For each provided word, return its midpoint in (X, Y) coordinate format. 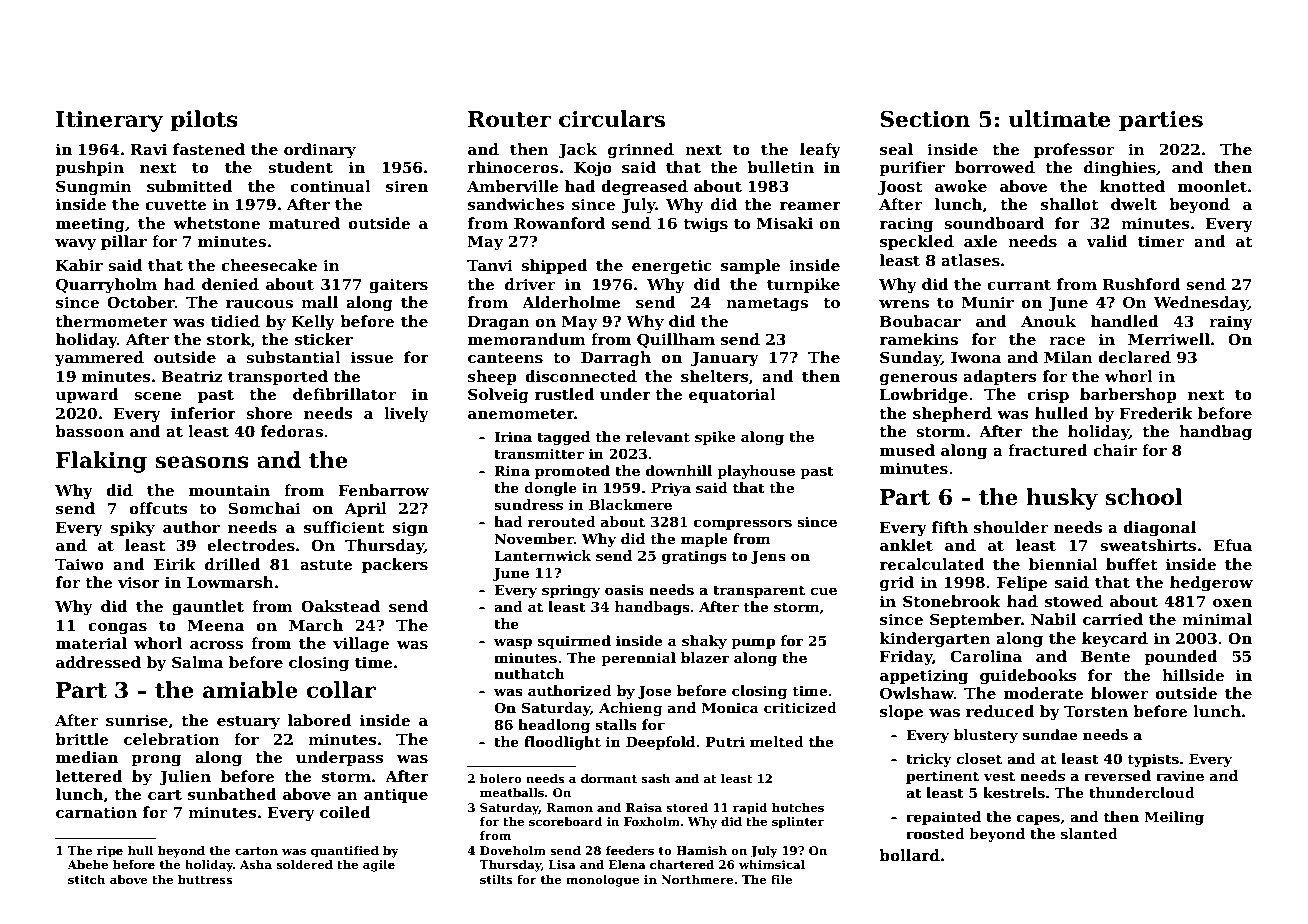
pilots (204, 121)
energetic (672, 267)
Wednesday (1201, 304)
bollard (909, 855)
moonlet (1212, 186)
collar (341, 690)
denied (230, 284)
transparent (759, 591)
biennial (1063, 564)
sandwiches (516, 204)
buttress (205, 879)
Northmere (697, 879)
